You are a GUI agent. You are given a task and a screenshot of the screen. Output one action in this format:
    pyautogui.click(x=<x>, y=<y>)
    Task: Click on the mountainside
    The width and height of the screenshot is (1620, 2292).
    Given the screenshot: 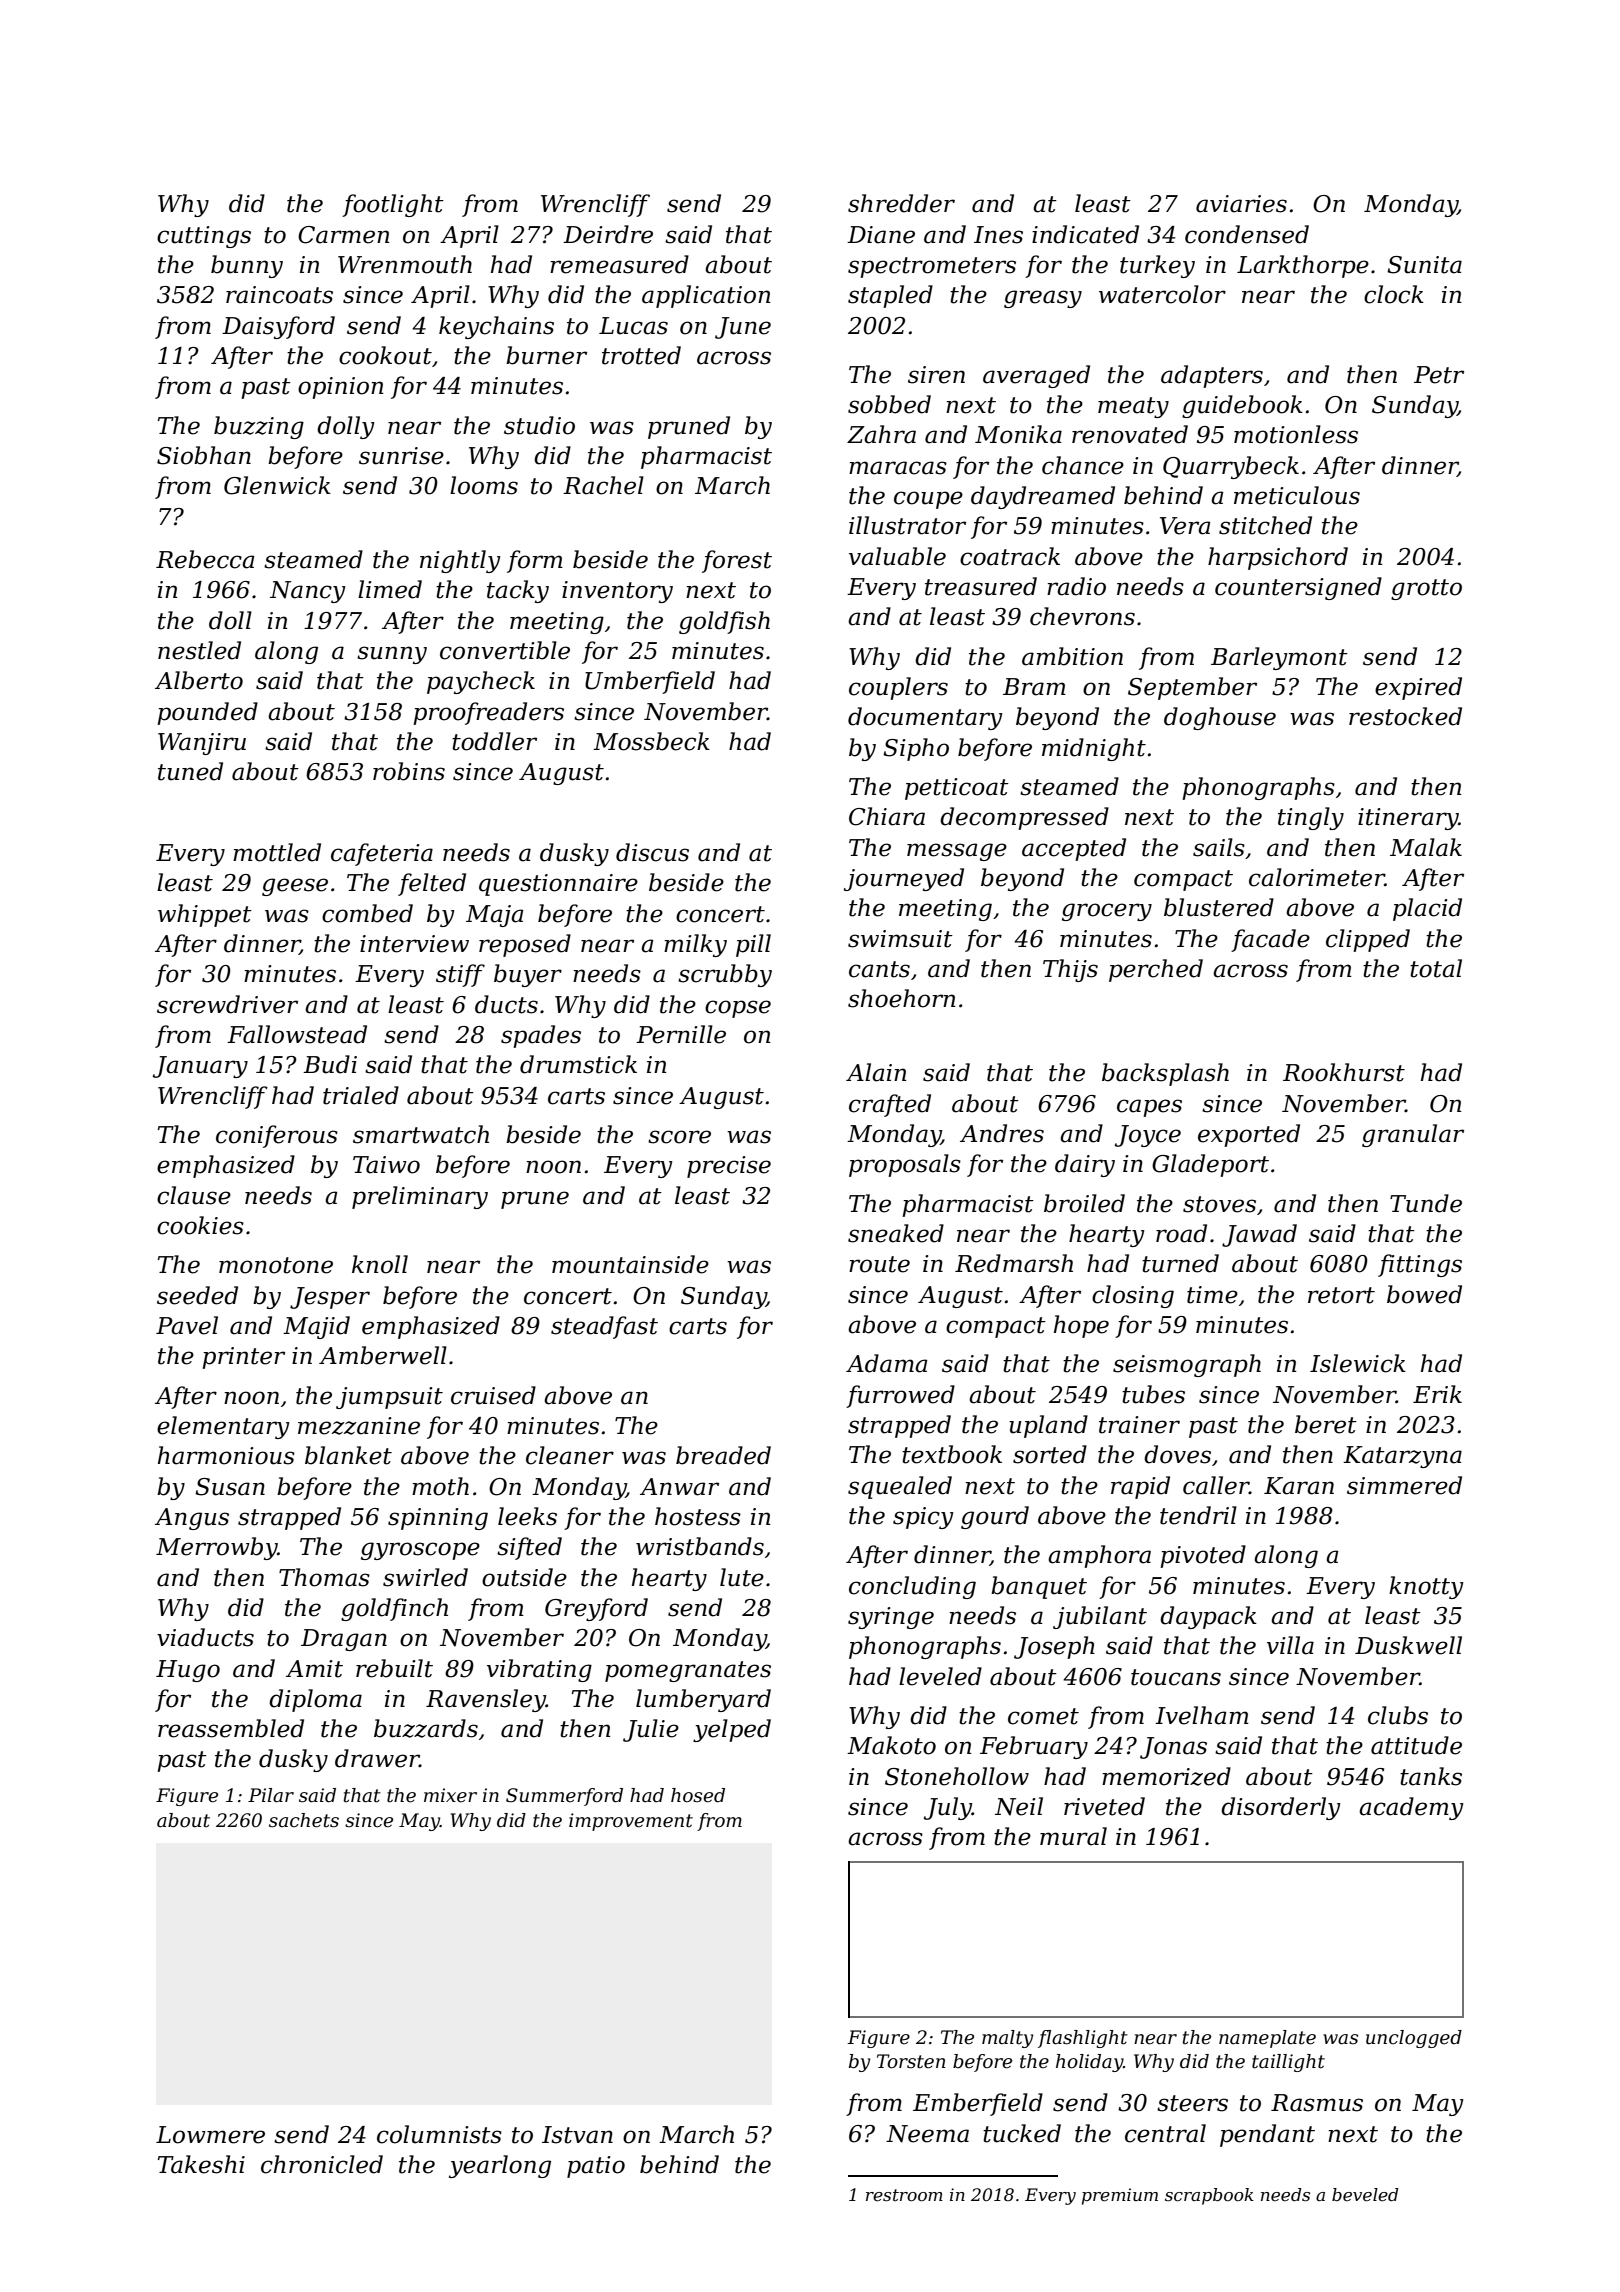 What is the action you would take?
    pyautogui.click(x=630, y=1264)
